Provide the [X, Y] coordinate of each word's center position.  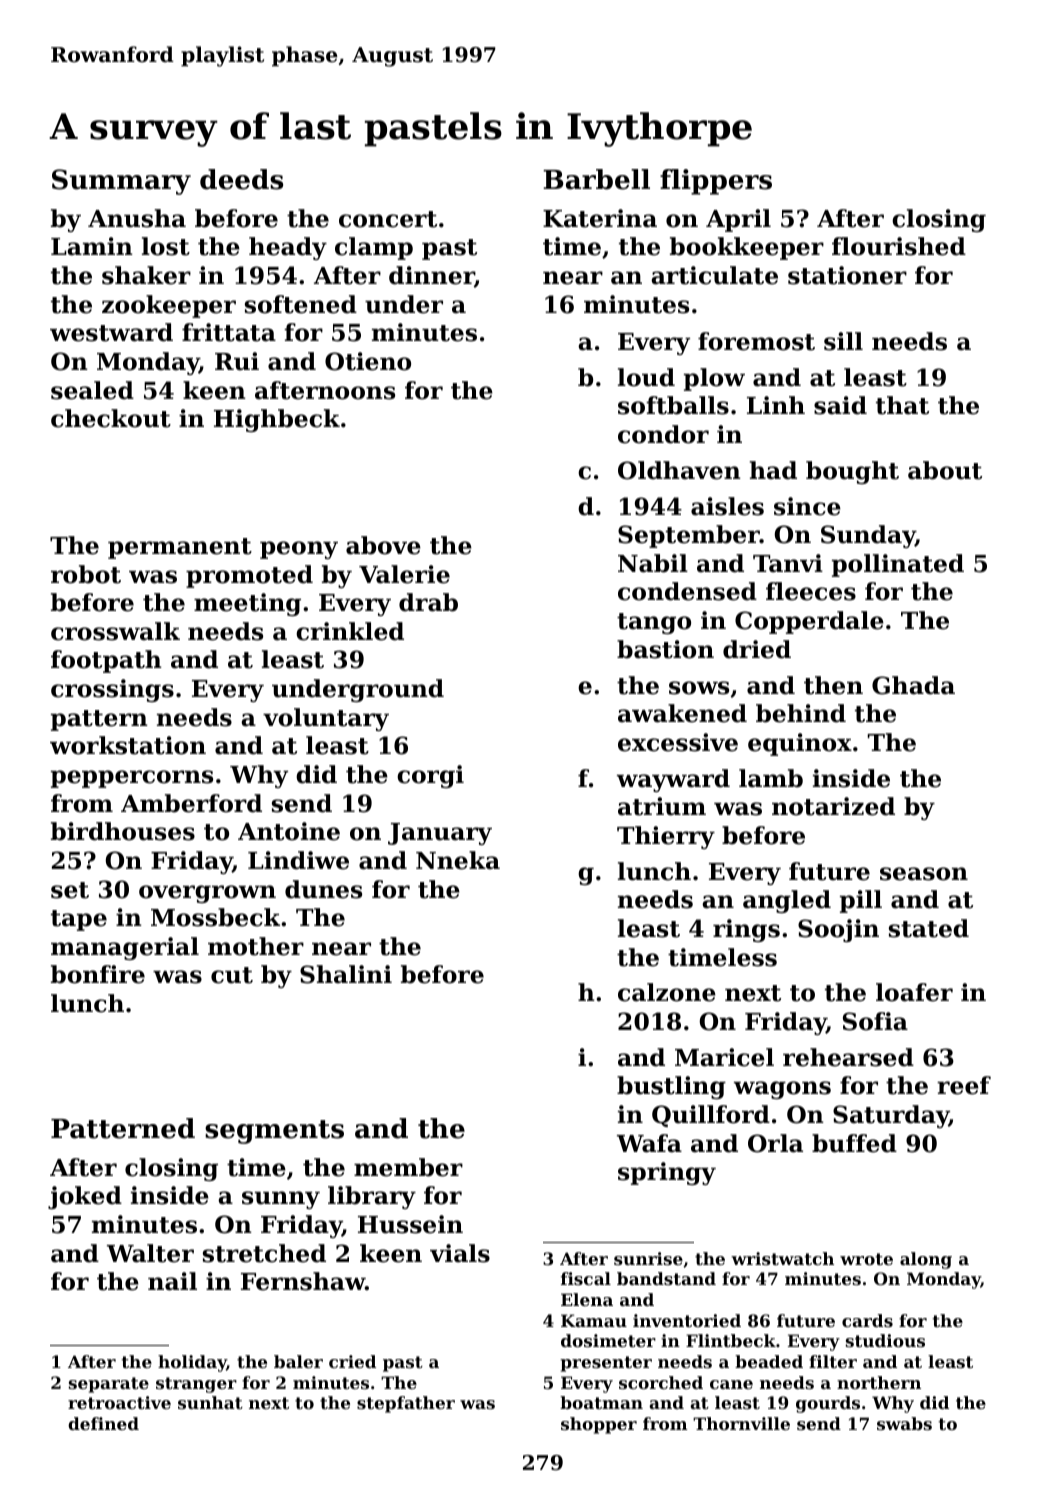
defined [103, 1423]
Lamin [92, 246]
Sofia [875, 1021]
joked [85, 1197]
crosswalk [115, 631]
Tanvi [788, 563]
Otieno [368, 361]
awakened [682, 713]
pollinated [898, 565]
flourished [899, 246]
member [408, 1167]
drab [428, 602]
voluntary [326, 719]
